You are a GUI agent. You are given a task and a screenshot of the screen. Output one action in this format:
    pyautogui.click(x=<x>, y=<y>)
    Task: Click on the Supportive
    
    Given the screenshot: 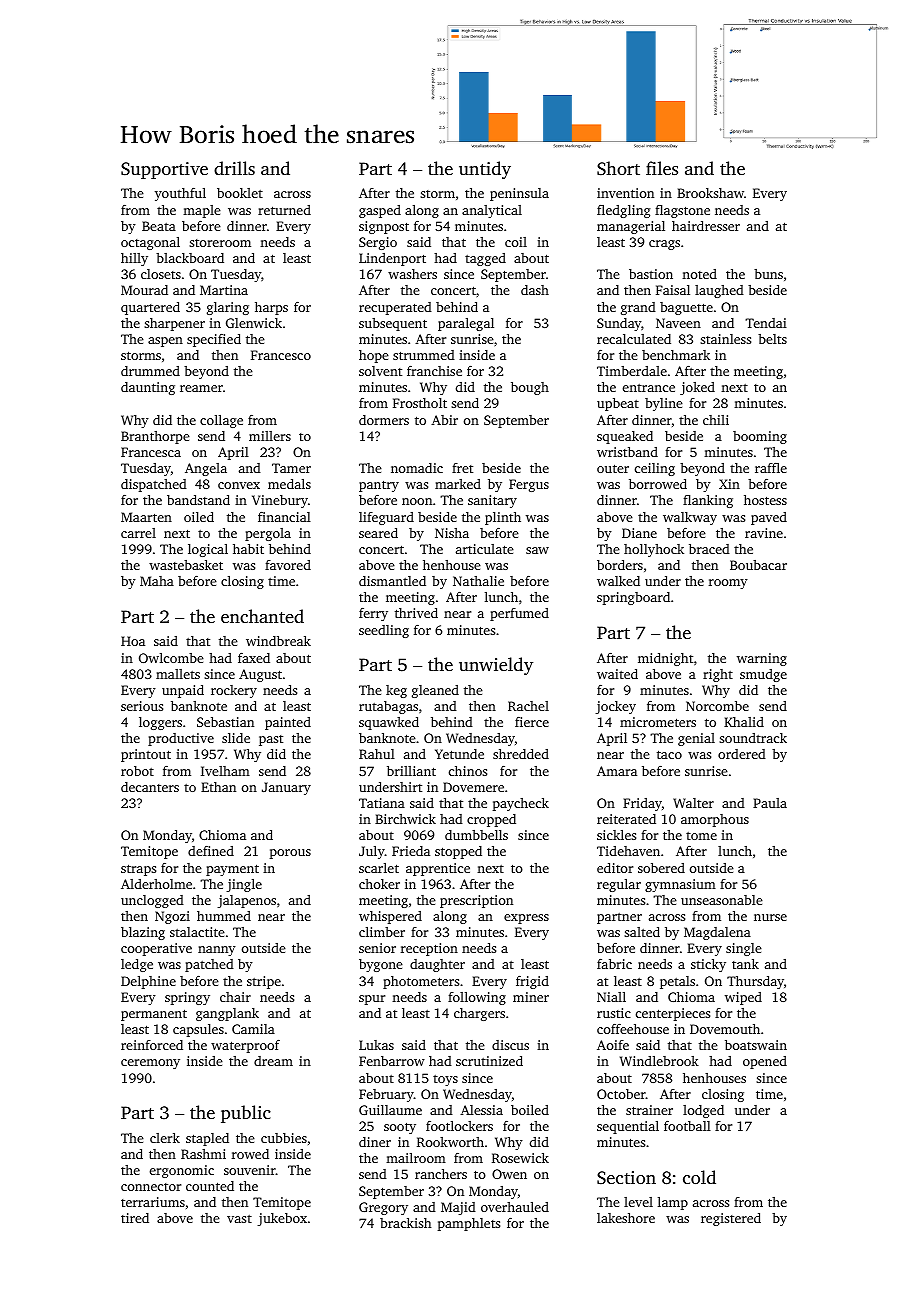 What is the action you would take?
    pyautogui.click(x=164, y=170)
